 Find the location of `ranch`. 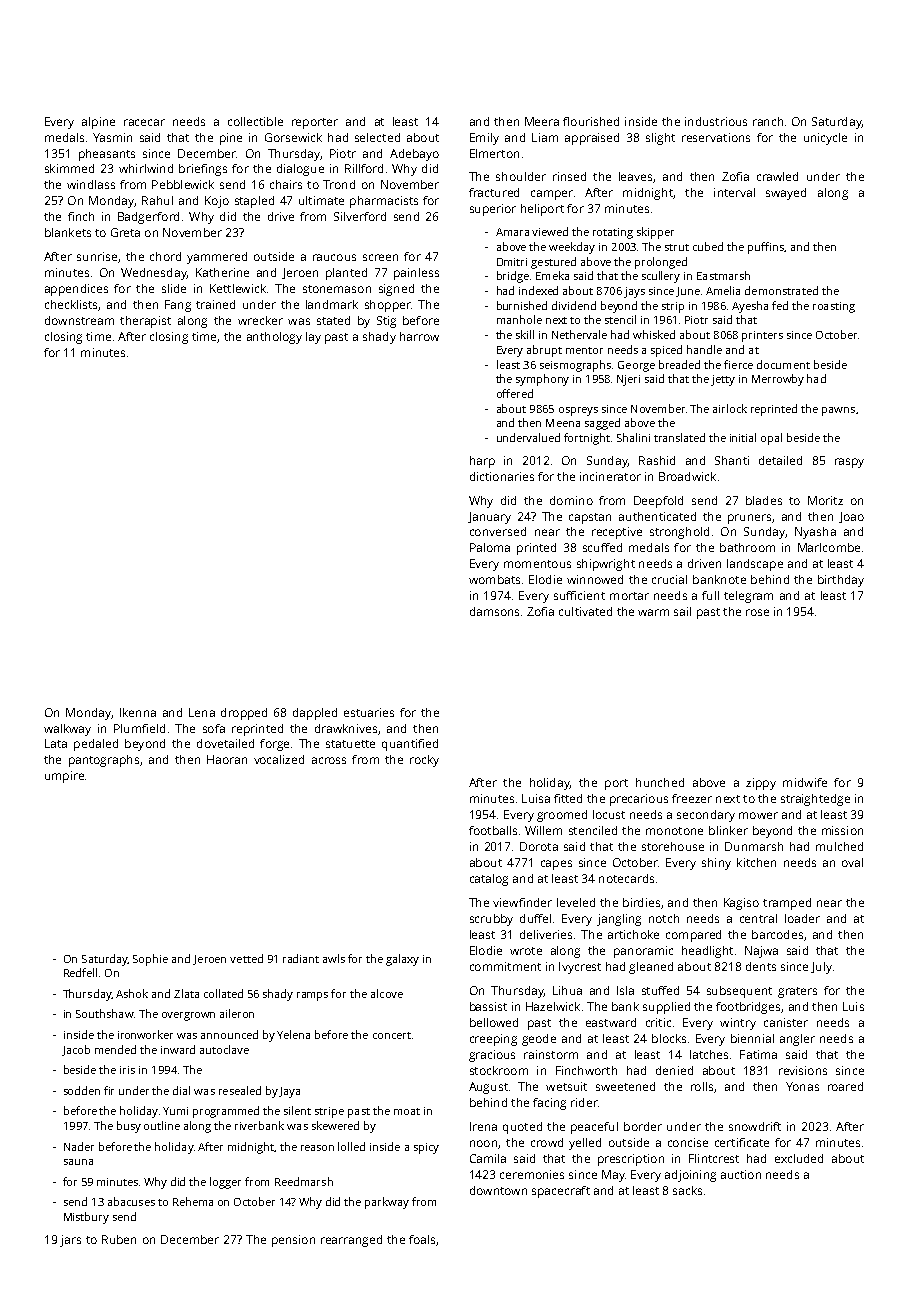

ranch is located at coordinates (768, 121).
